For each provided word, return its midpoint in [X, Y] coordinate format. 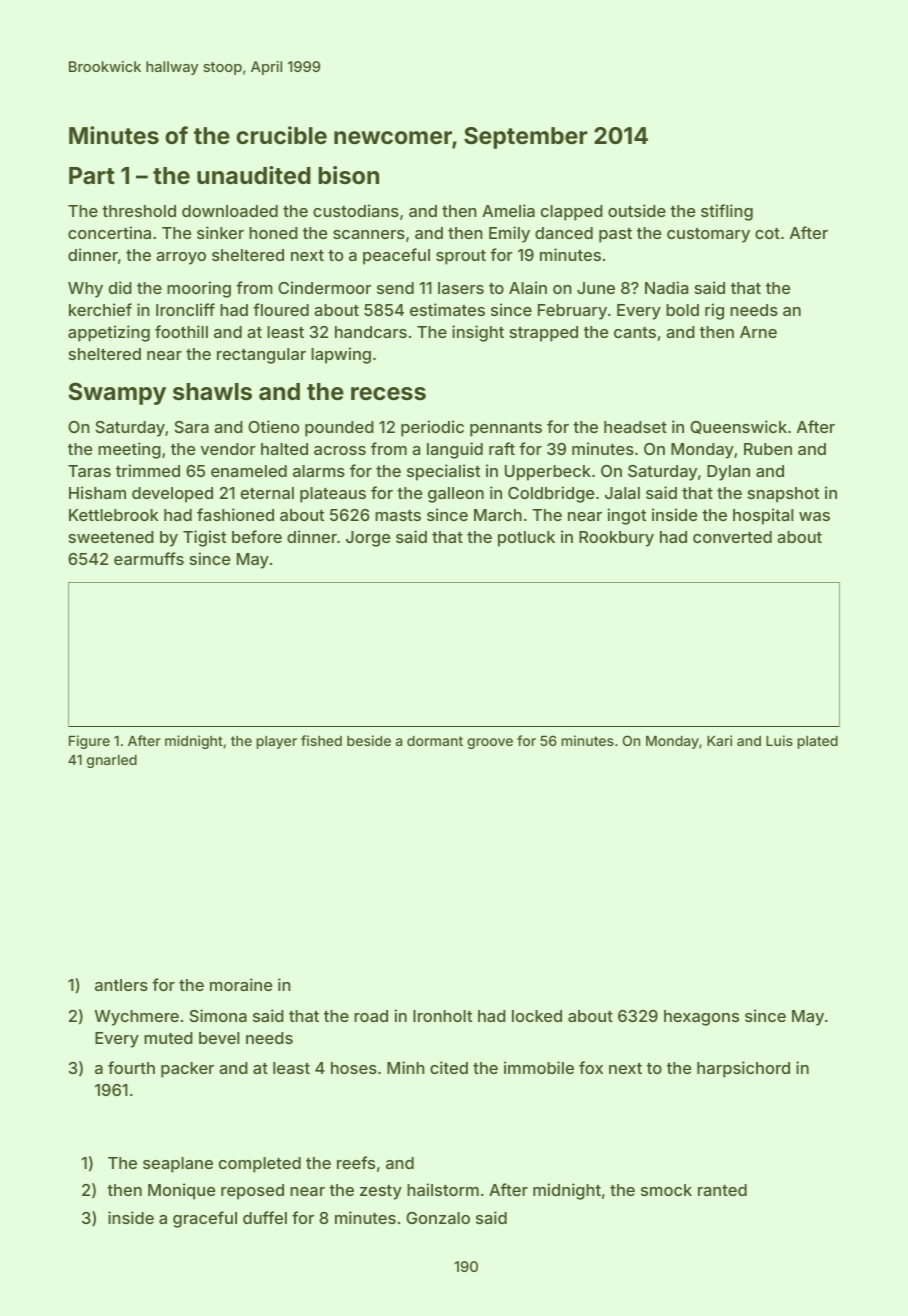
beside [369, 740]
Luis [779, 740]
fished [321, 740]
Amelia [508, 210]
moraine [241, 984]
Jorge [368, 539]
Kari [719, 740]
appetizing [109, 333]
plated [818, 742]
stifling [727, 212]
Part [92, 175]
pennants [506, 429]
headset [635, 427]
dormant [435, 741]
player [277, 742]
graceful [205, 1219]
